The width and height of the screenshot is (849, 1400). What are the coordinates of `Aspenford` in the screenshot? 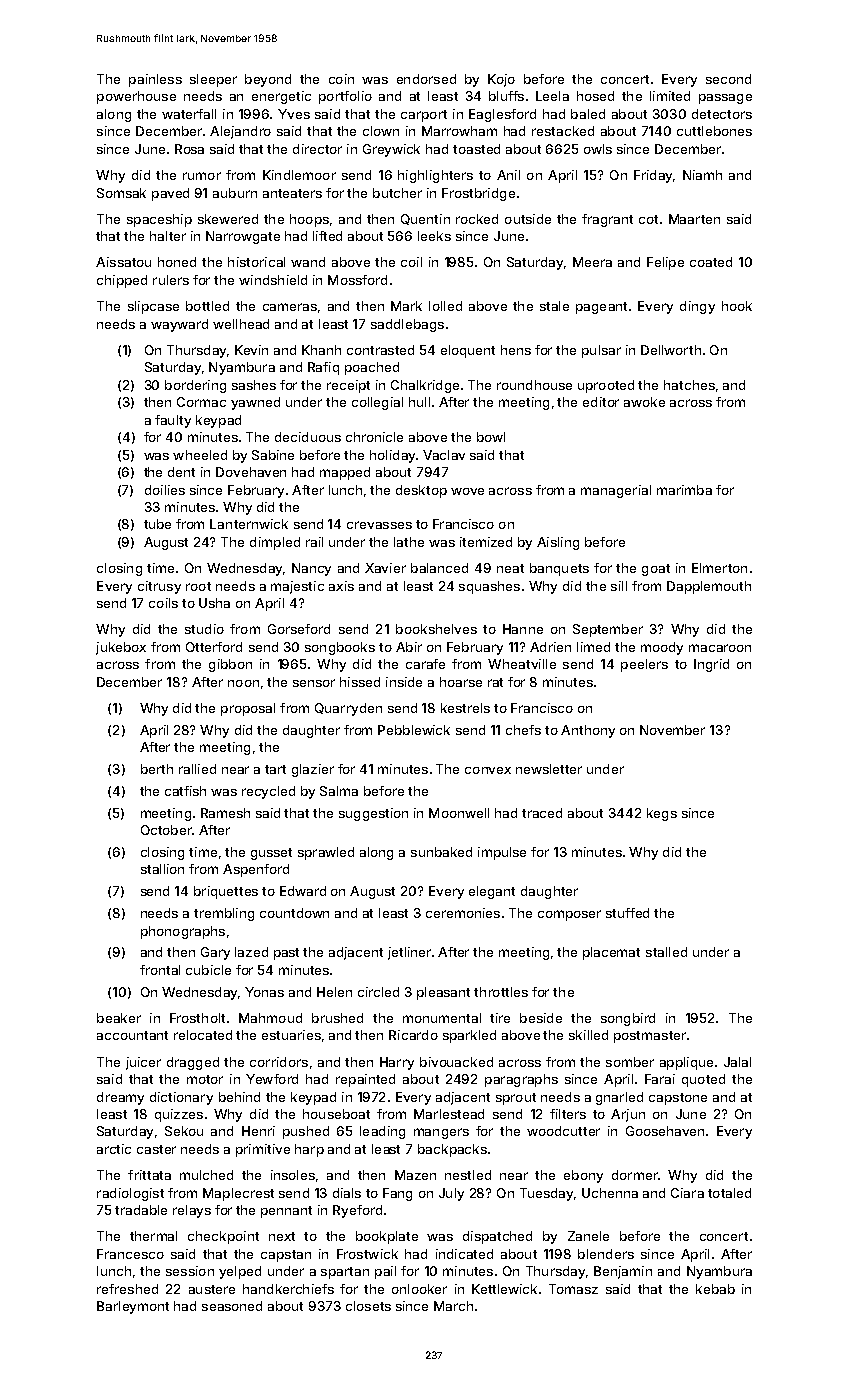 It's located at (256, 870).
